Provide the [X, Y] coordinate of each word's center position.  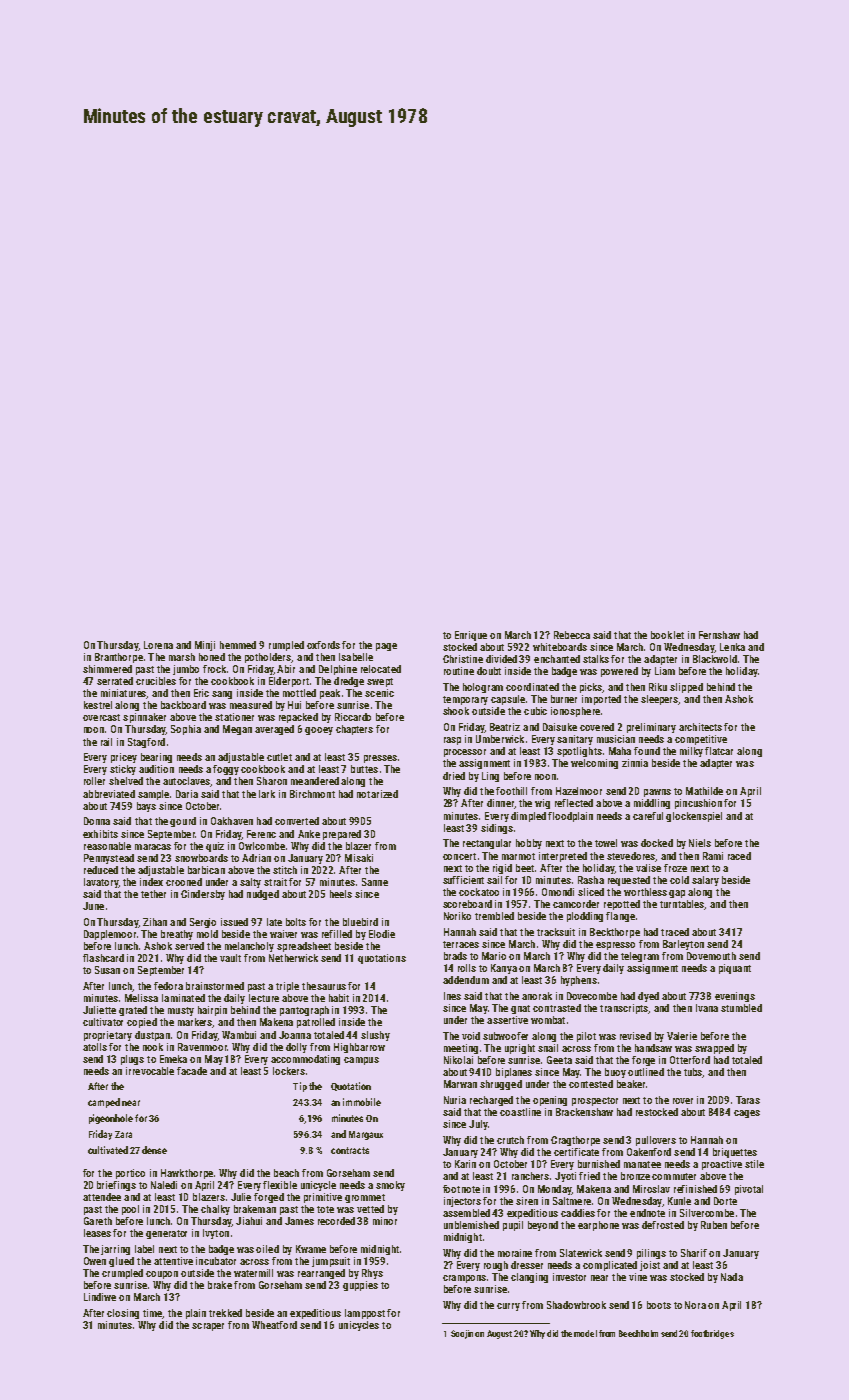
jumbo [186, 670]
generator [166, 1234]
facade [192, 1071]
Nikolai [458, 1060]
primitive [323, 1198]
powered [619, 672]
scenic [379, 693]
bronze [635, 1176]
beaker [631, 1084]
